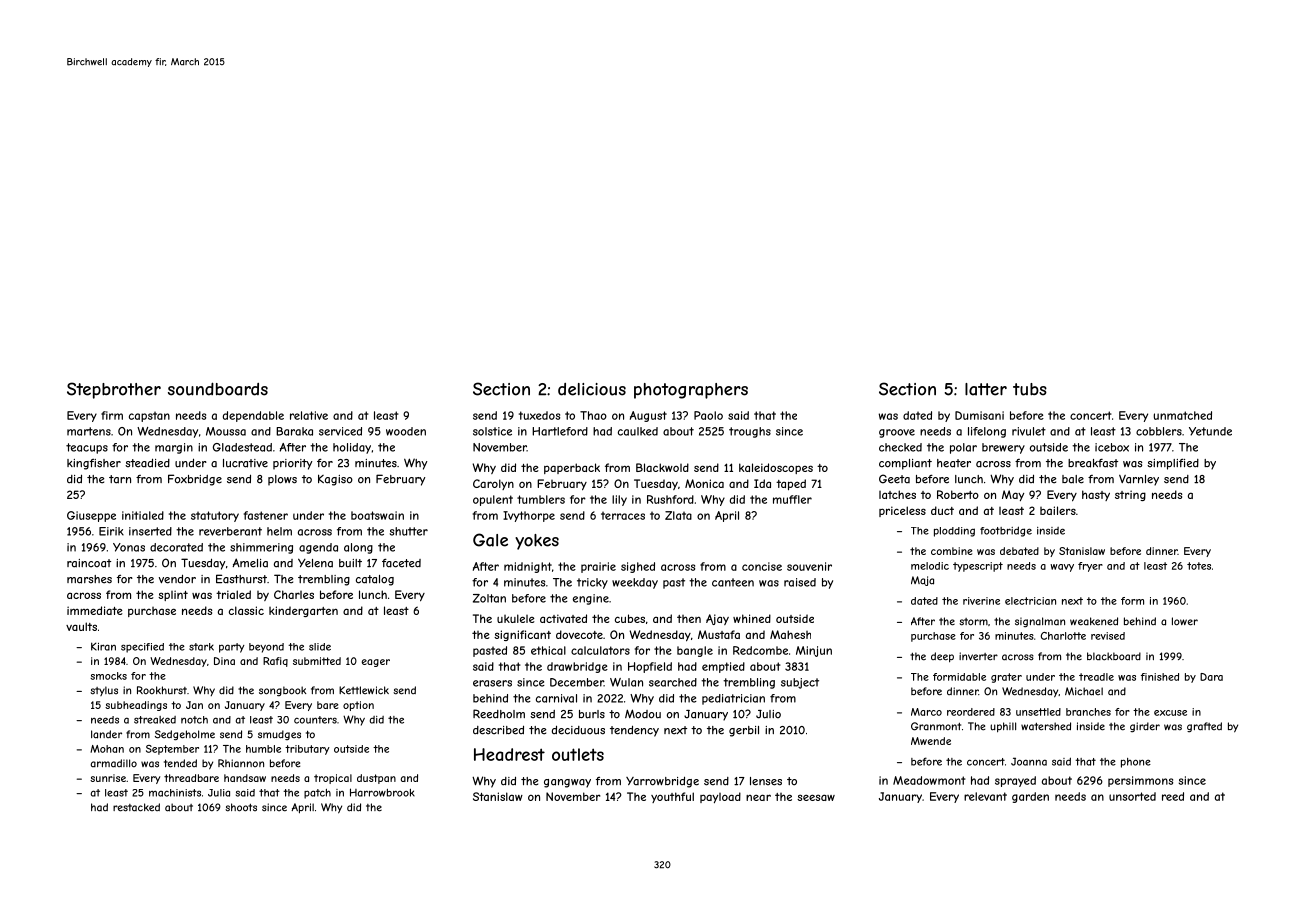 Image resolution: width=1308 pixels, height=924 pixels. Describe the element at coordinates (377, 515) in the screenshot. I see `boatswain` at that location.
